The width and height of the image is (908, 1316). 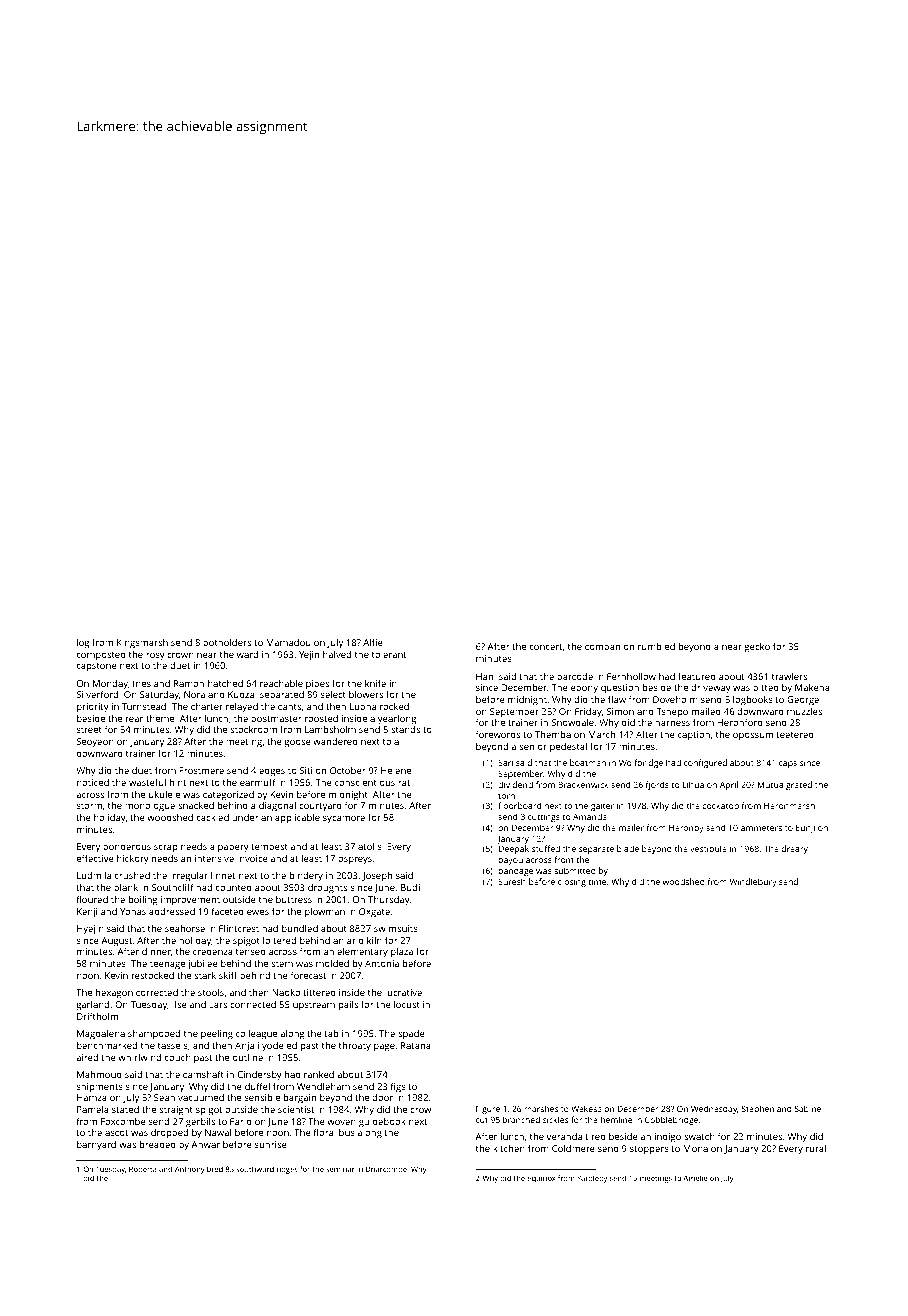 I want to click on cuttings, so click(x=544, y=817).
